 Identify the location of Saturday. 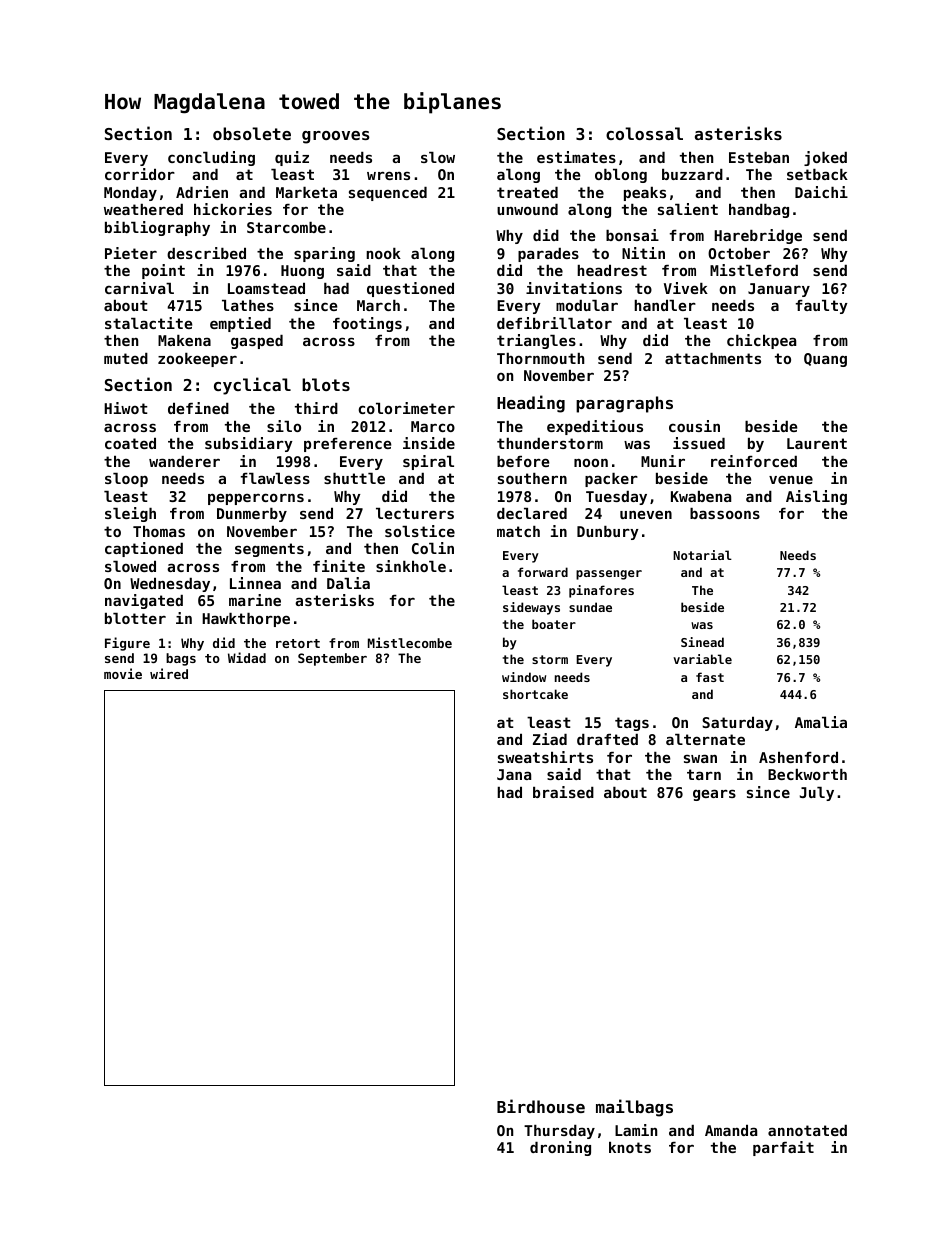
(737, 724).
